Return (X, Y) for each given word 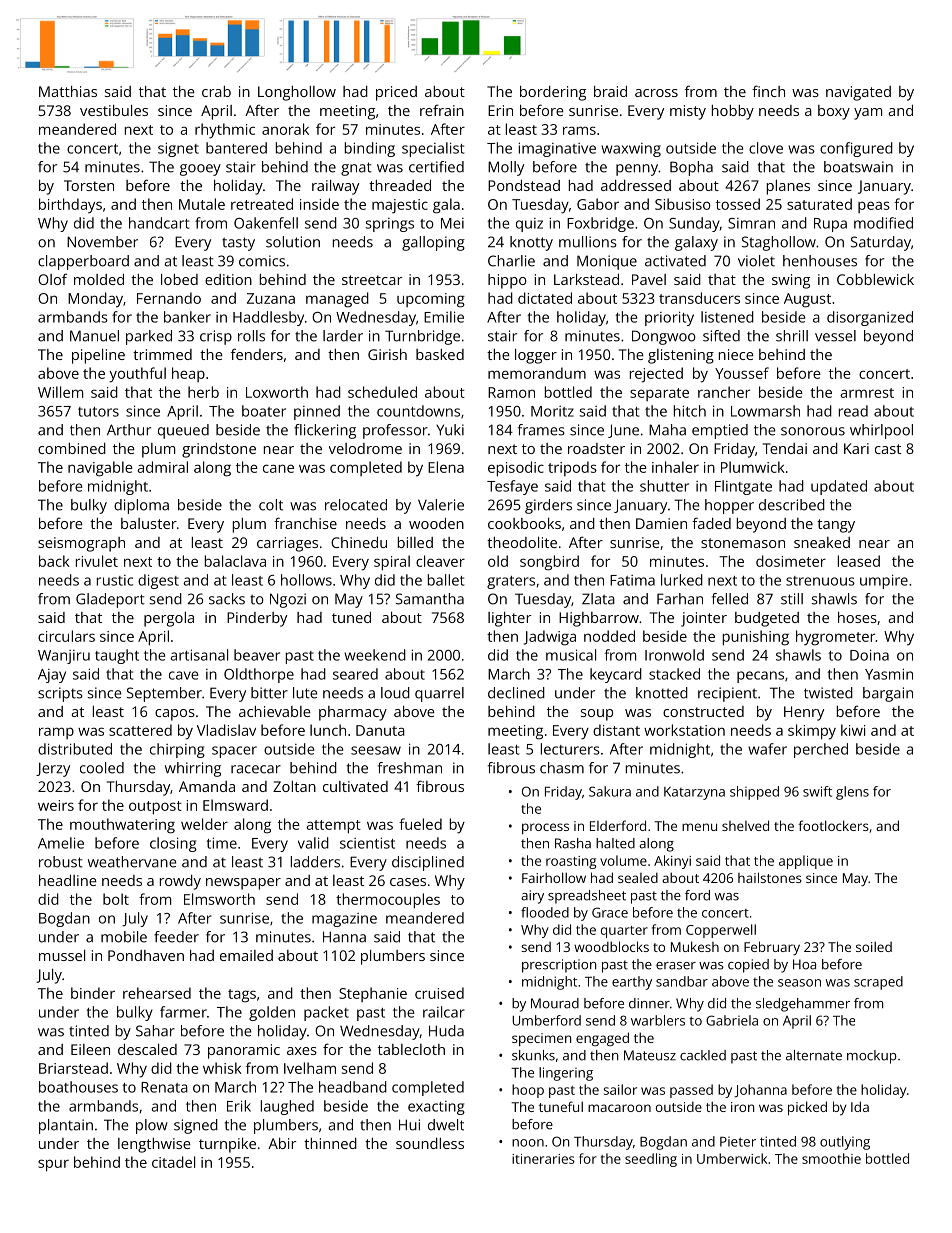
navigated (858, 93)
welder (204, 824)
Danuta (380, 730)
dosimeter (791, 561)
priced (396, 93)
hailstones (770, 877)
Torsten (89, 185)
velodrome (365, 448)
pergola (169, 619)
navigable (100, 469)
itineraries (543, 1159)
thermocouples (388, 901)
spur (53, 1165)
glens (852, 793)
